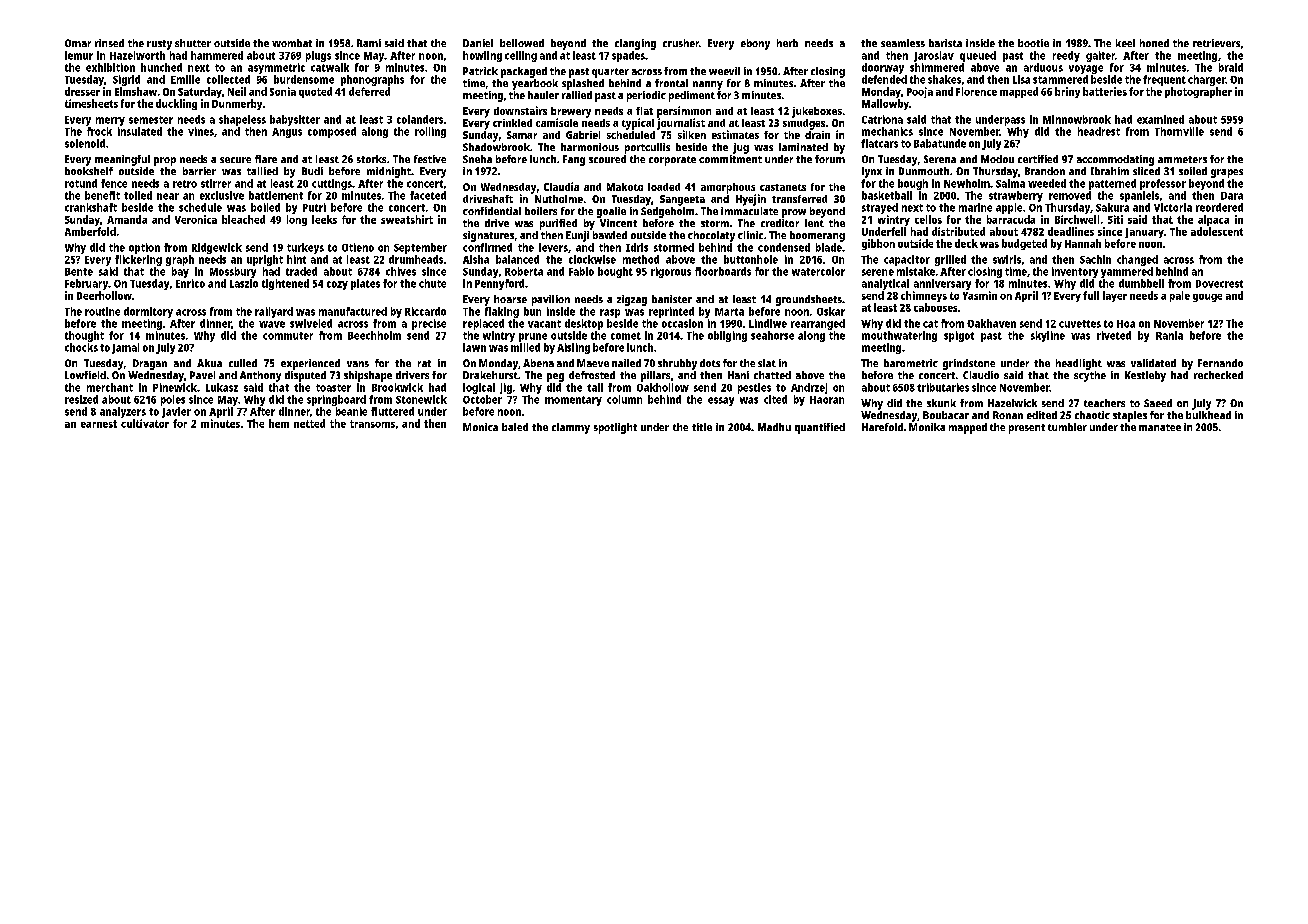  I want to click on retrievers, so click(1216, 43).
